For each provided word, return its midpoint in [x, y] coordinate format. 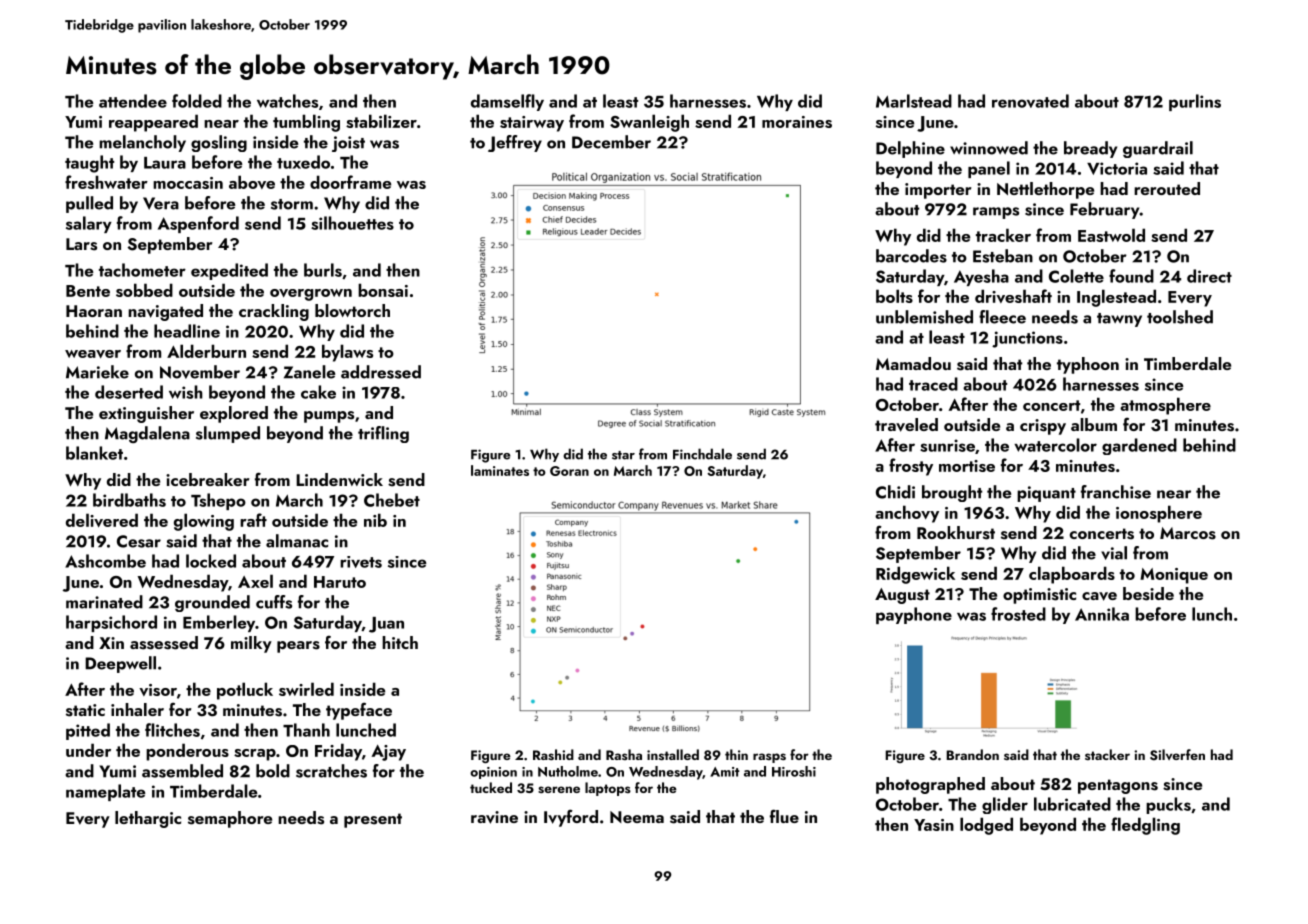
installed [673, 754]
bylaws [347, 353]
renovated [1030, 101]
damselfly [507, 102]
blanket [94, 453]
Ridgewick [915, 575]
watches [287, 101]
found [1131, 276]
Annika [1102, 614]
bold [273, 771]
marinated [104, 602]
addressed [381, 372]
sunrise [947, 445]
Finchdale [702, 454]
